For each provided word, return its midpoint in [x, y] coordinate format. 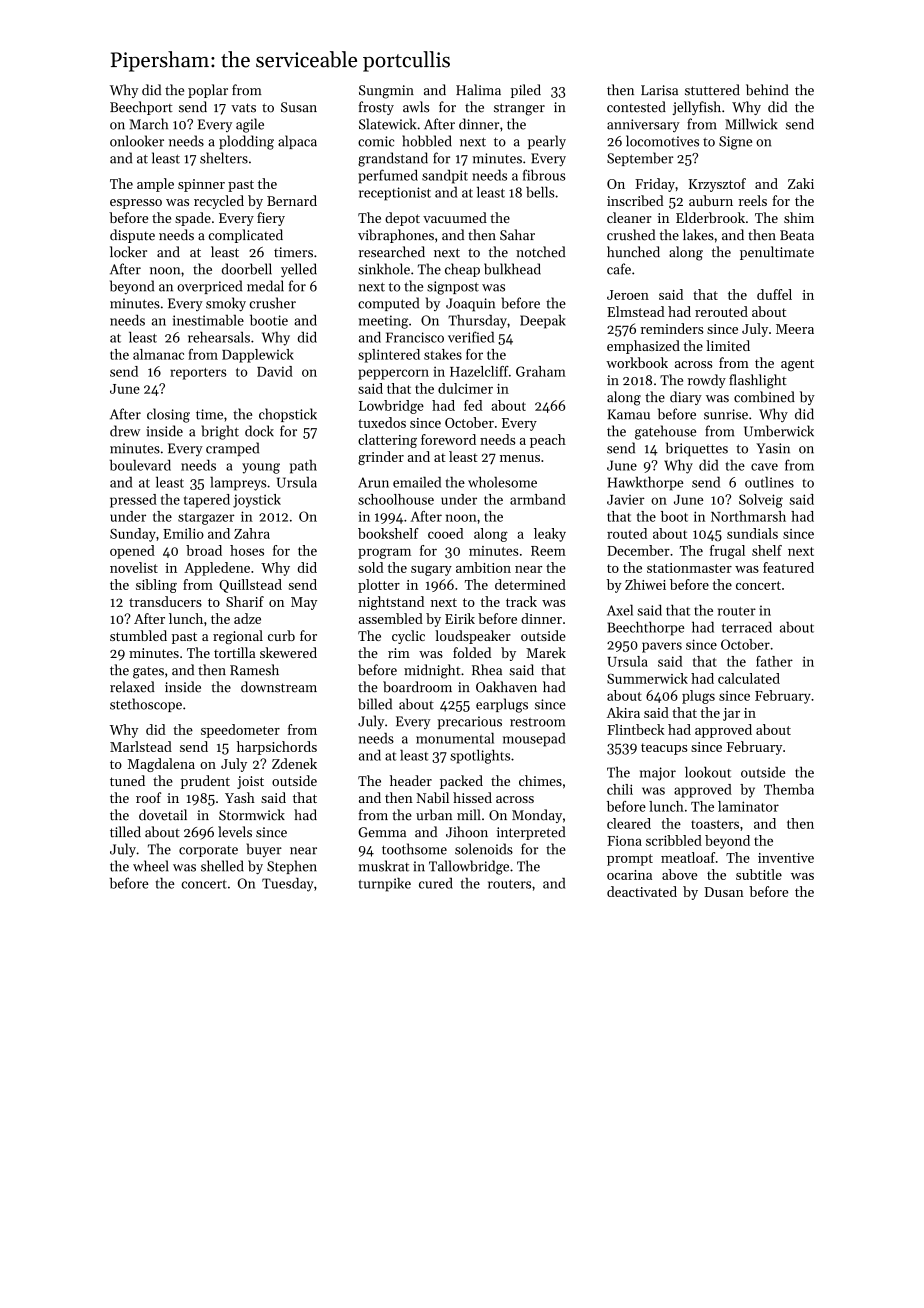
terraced [747, 627]
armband [538, 499]
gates [148, 673]
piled [526, 91]
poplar [208, 91]
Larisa [659, 90]
